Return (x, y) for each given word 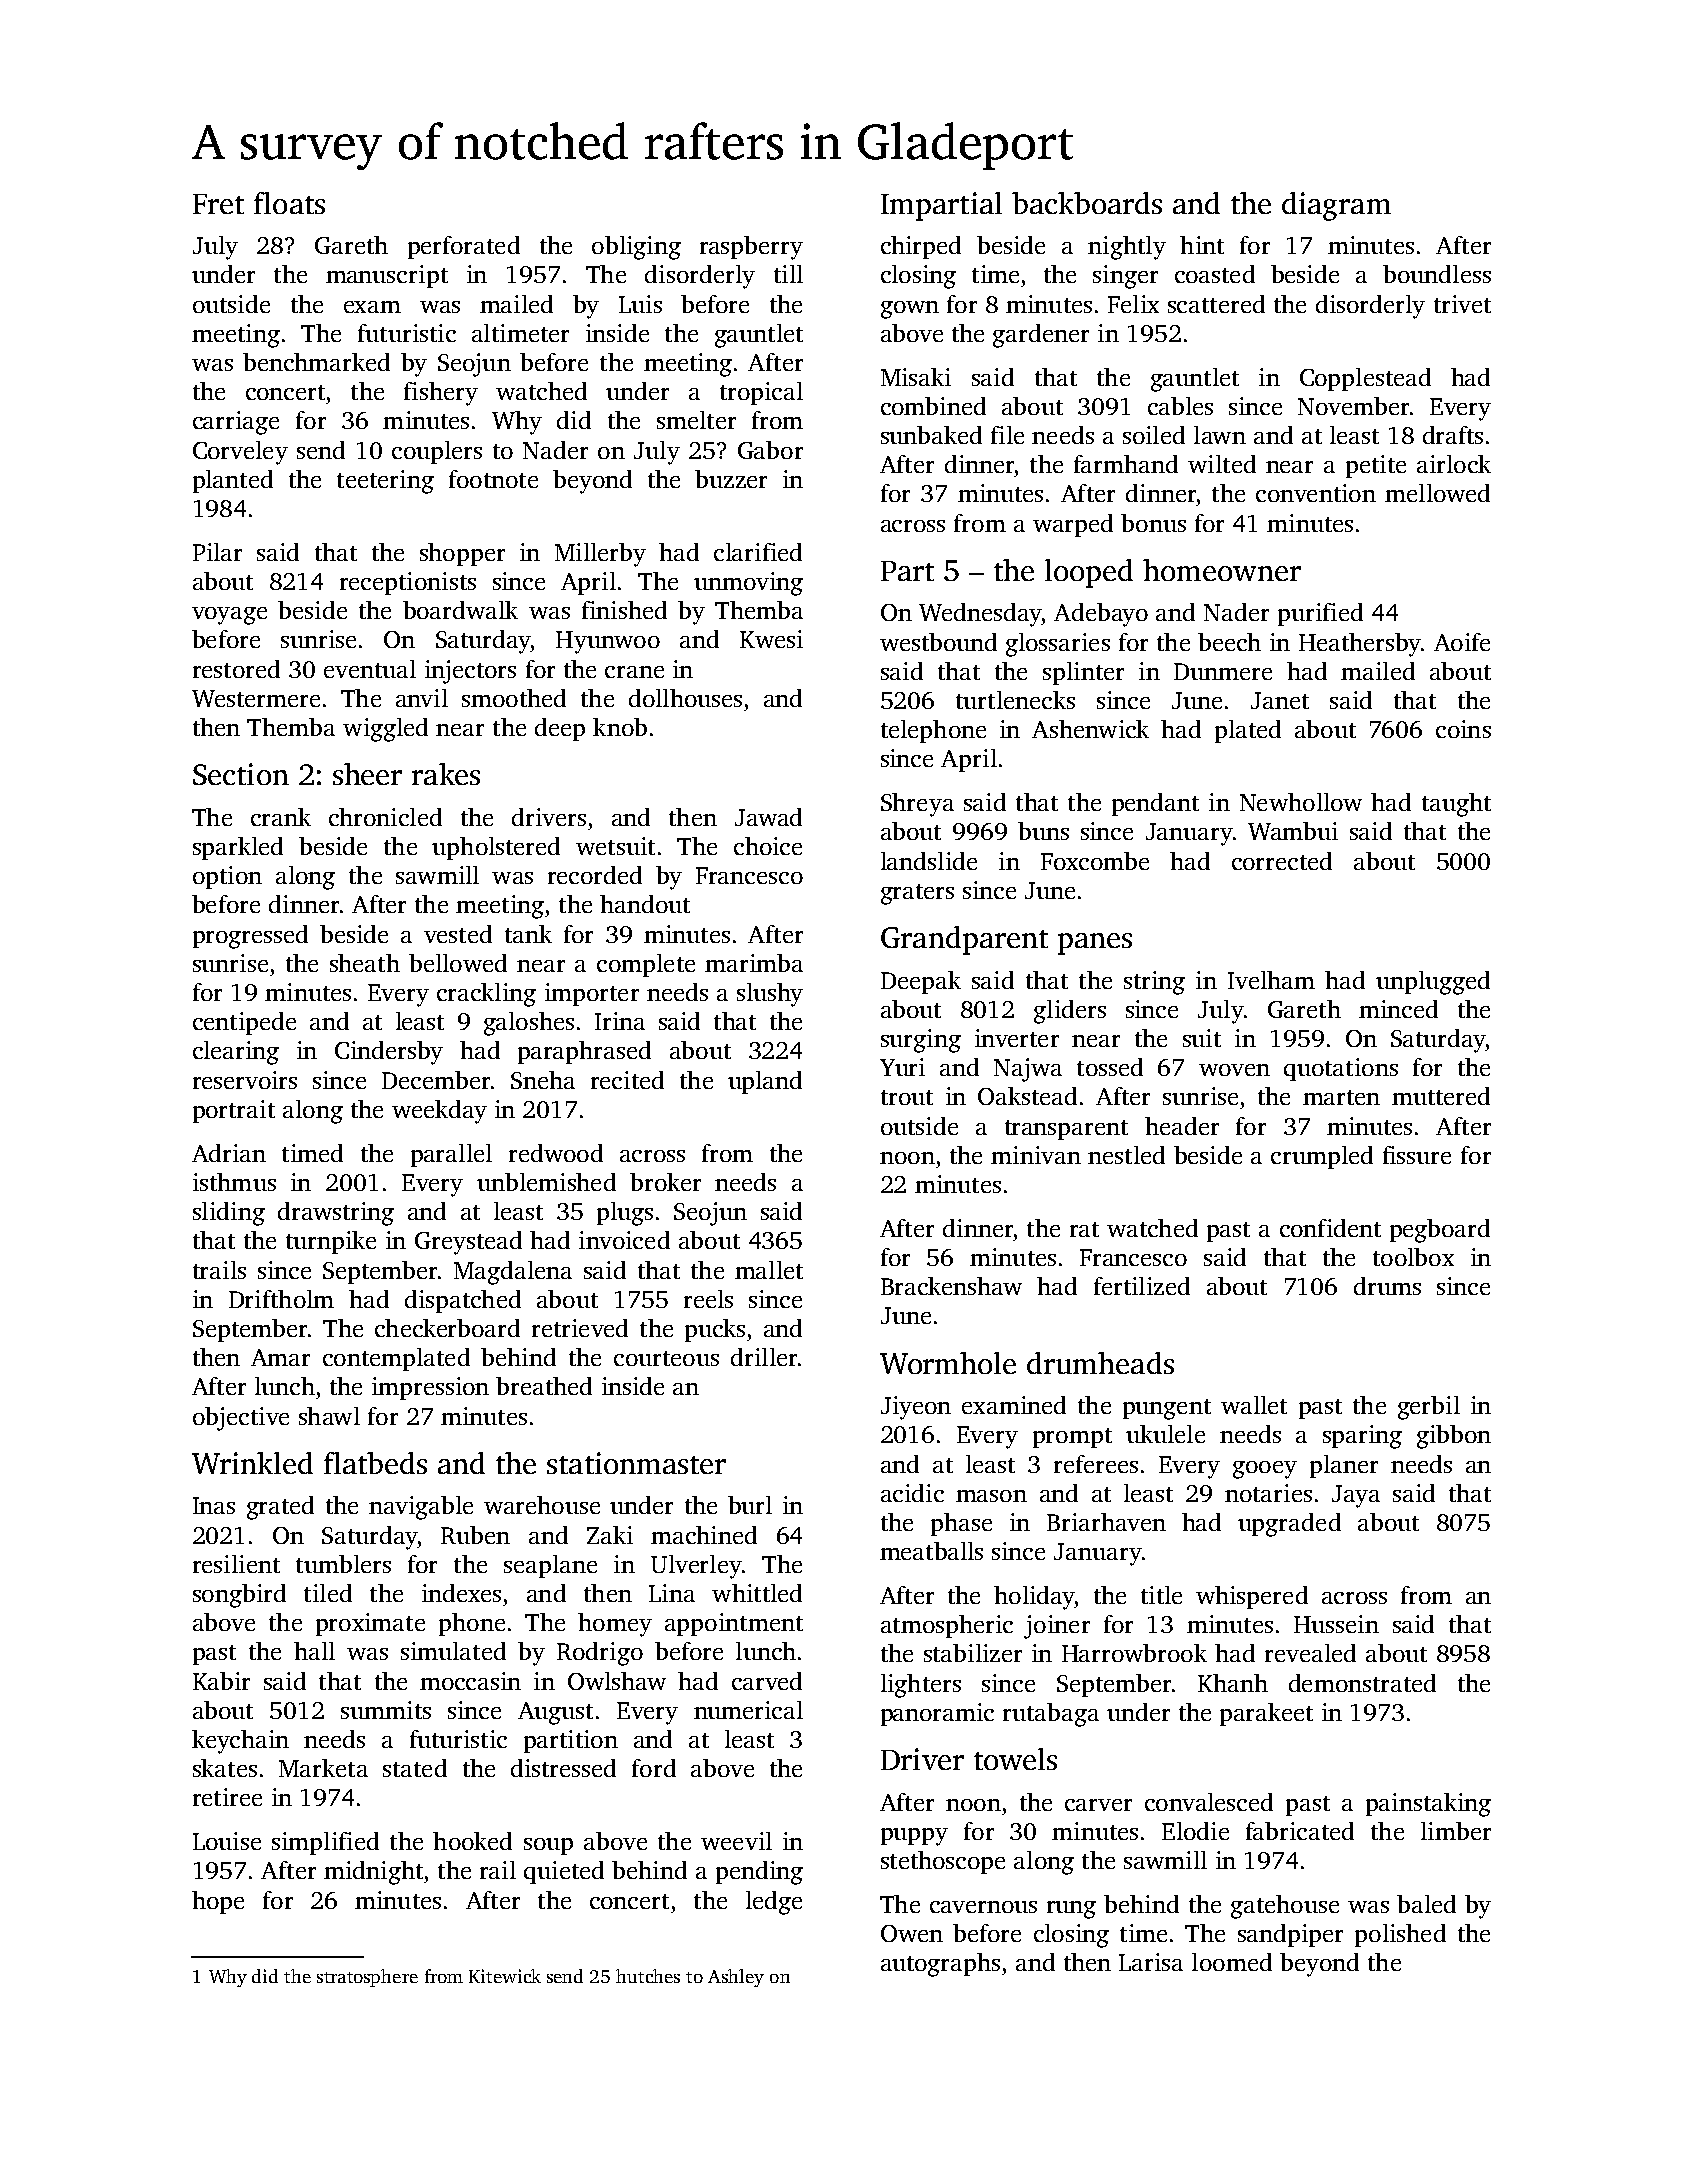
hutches (648, 1976)
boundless (1437, 274)
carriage (236, 423)
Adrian (229, 1153)
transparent (1066, 1130)
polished (1400, 1935)
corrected (1282, 861)
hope (218, 1902)
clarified (758, 552)
